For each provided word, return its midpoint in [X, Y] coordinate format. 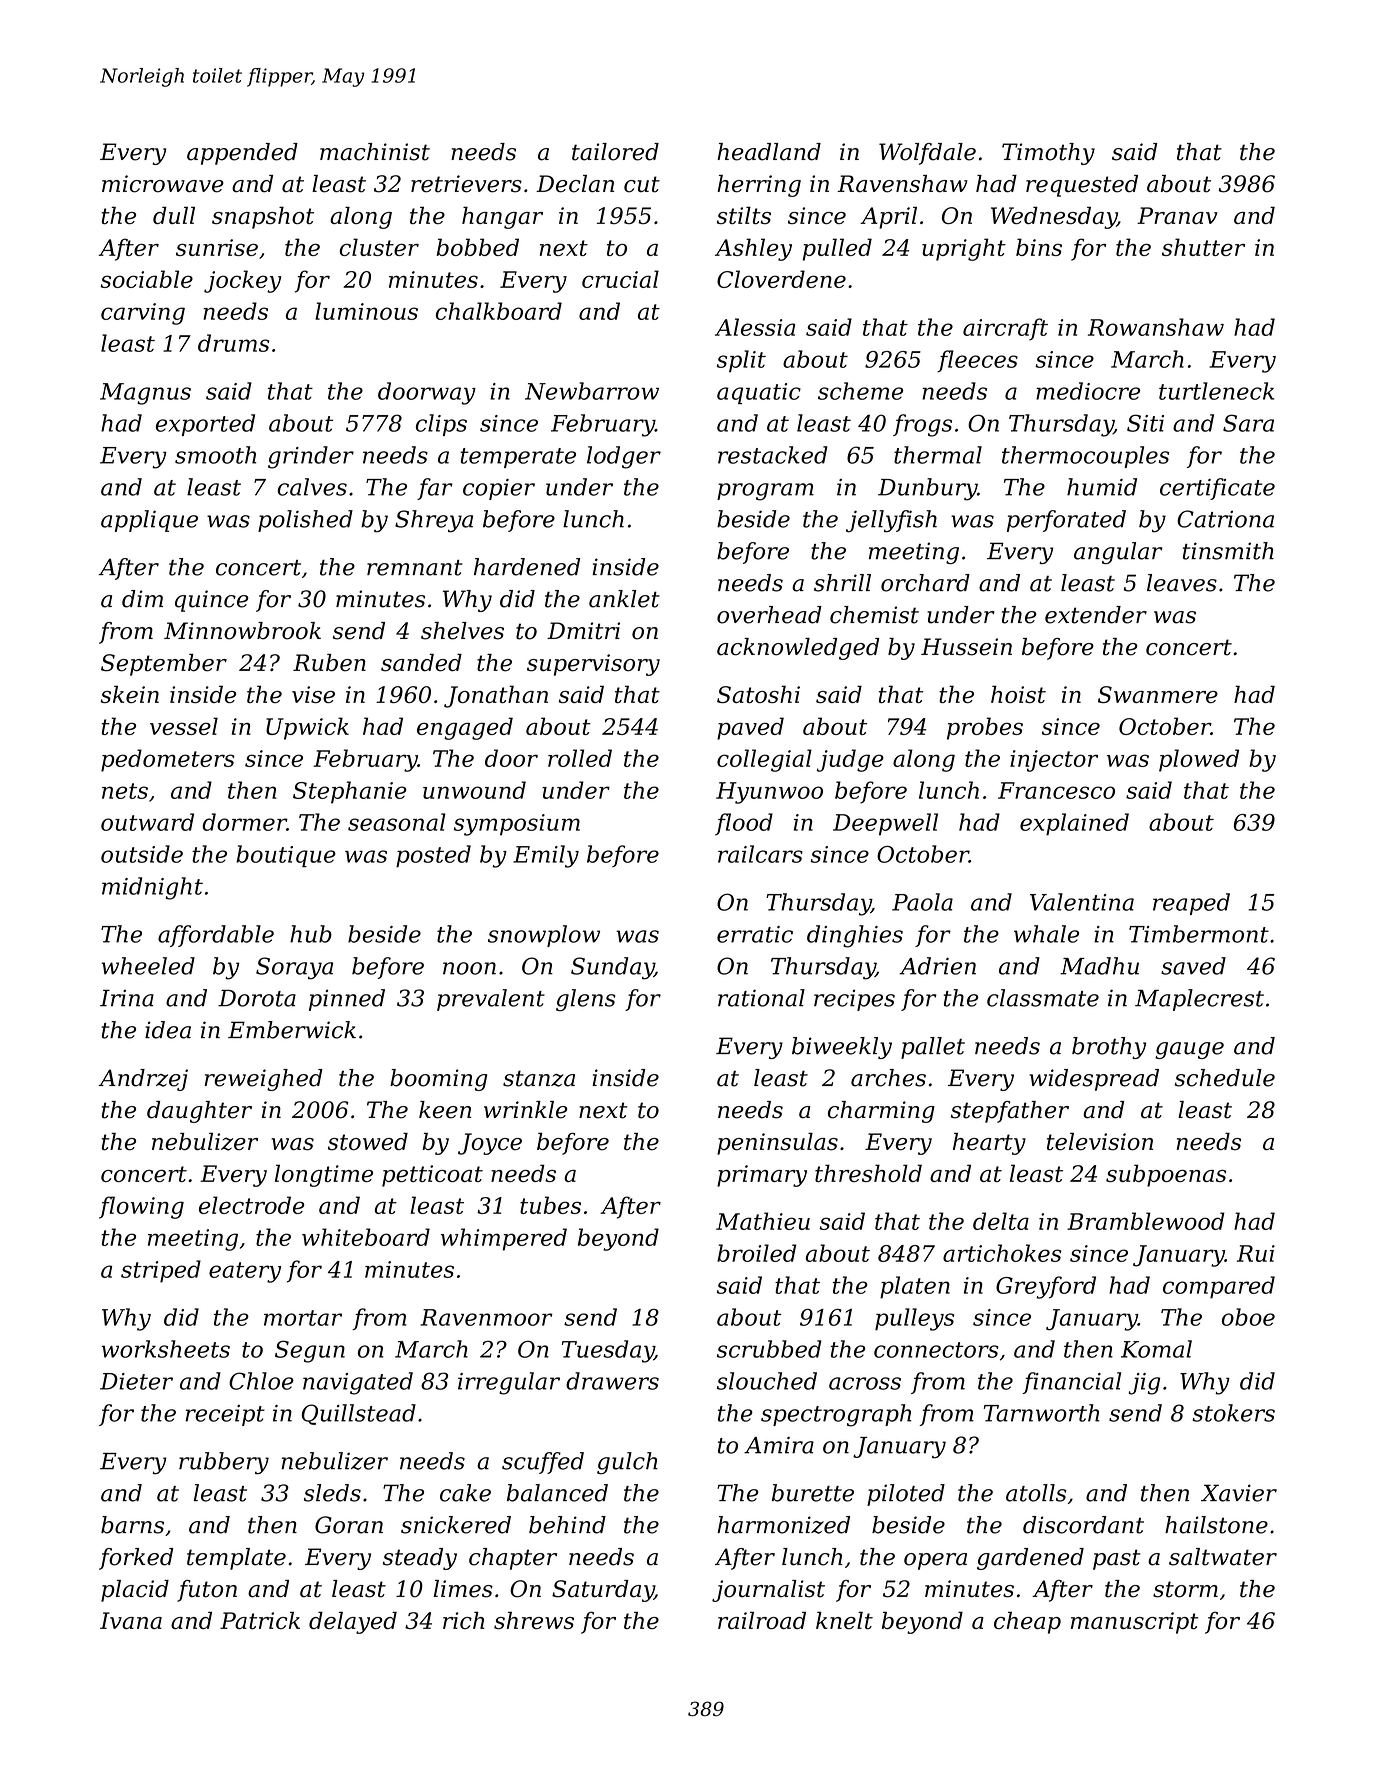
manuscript [1134, 1623]
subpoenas [1166, 1175]
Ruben [329, 663]
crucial [620, 279]
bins [1039, 247]
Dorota [257, 998]
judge [850, 760]
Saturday [603, 1591]
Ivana [131, 1620]
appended [242, 154]
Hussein [966, 647]
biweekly [842, 1048]
